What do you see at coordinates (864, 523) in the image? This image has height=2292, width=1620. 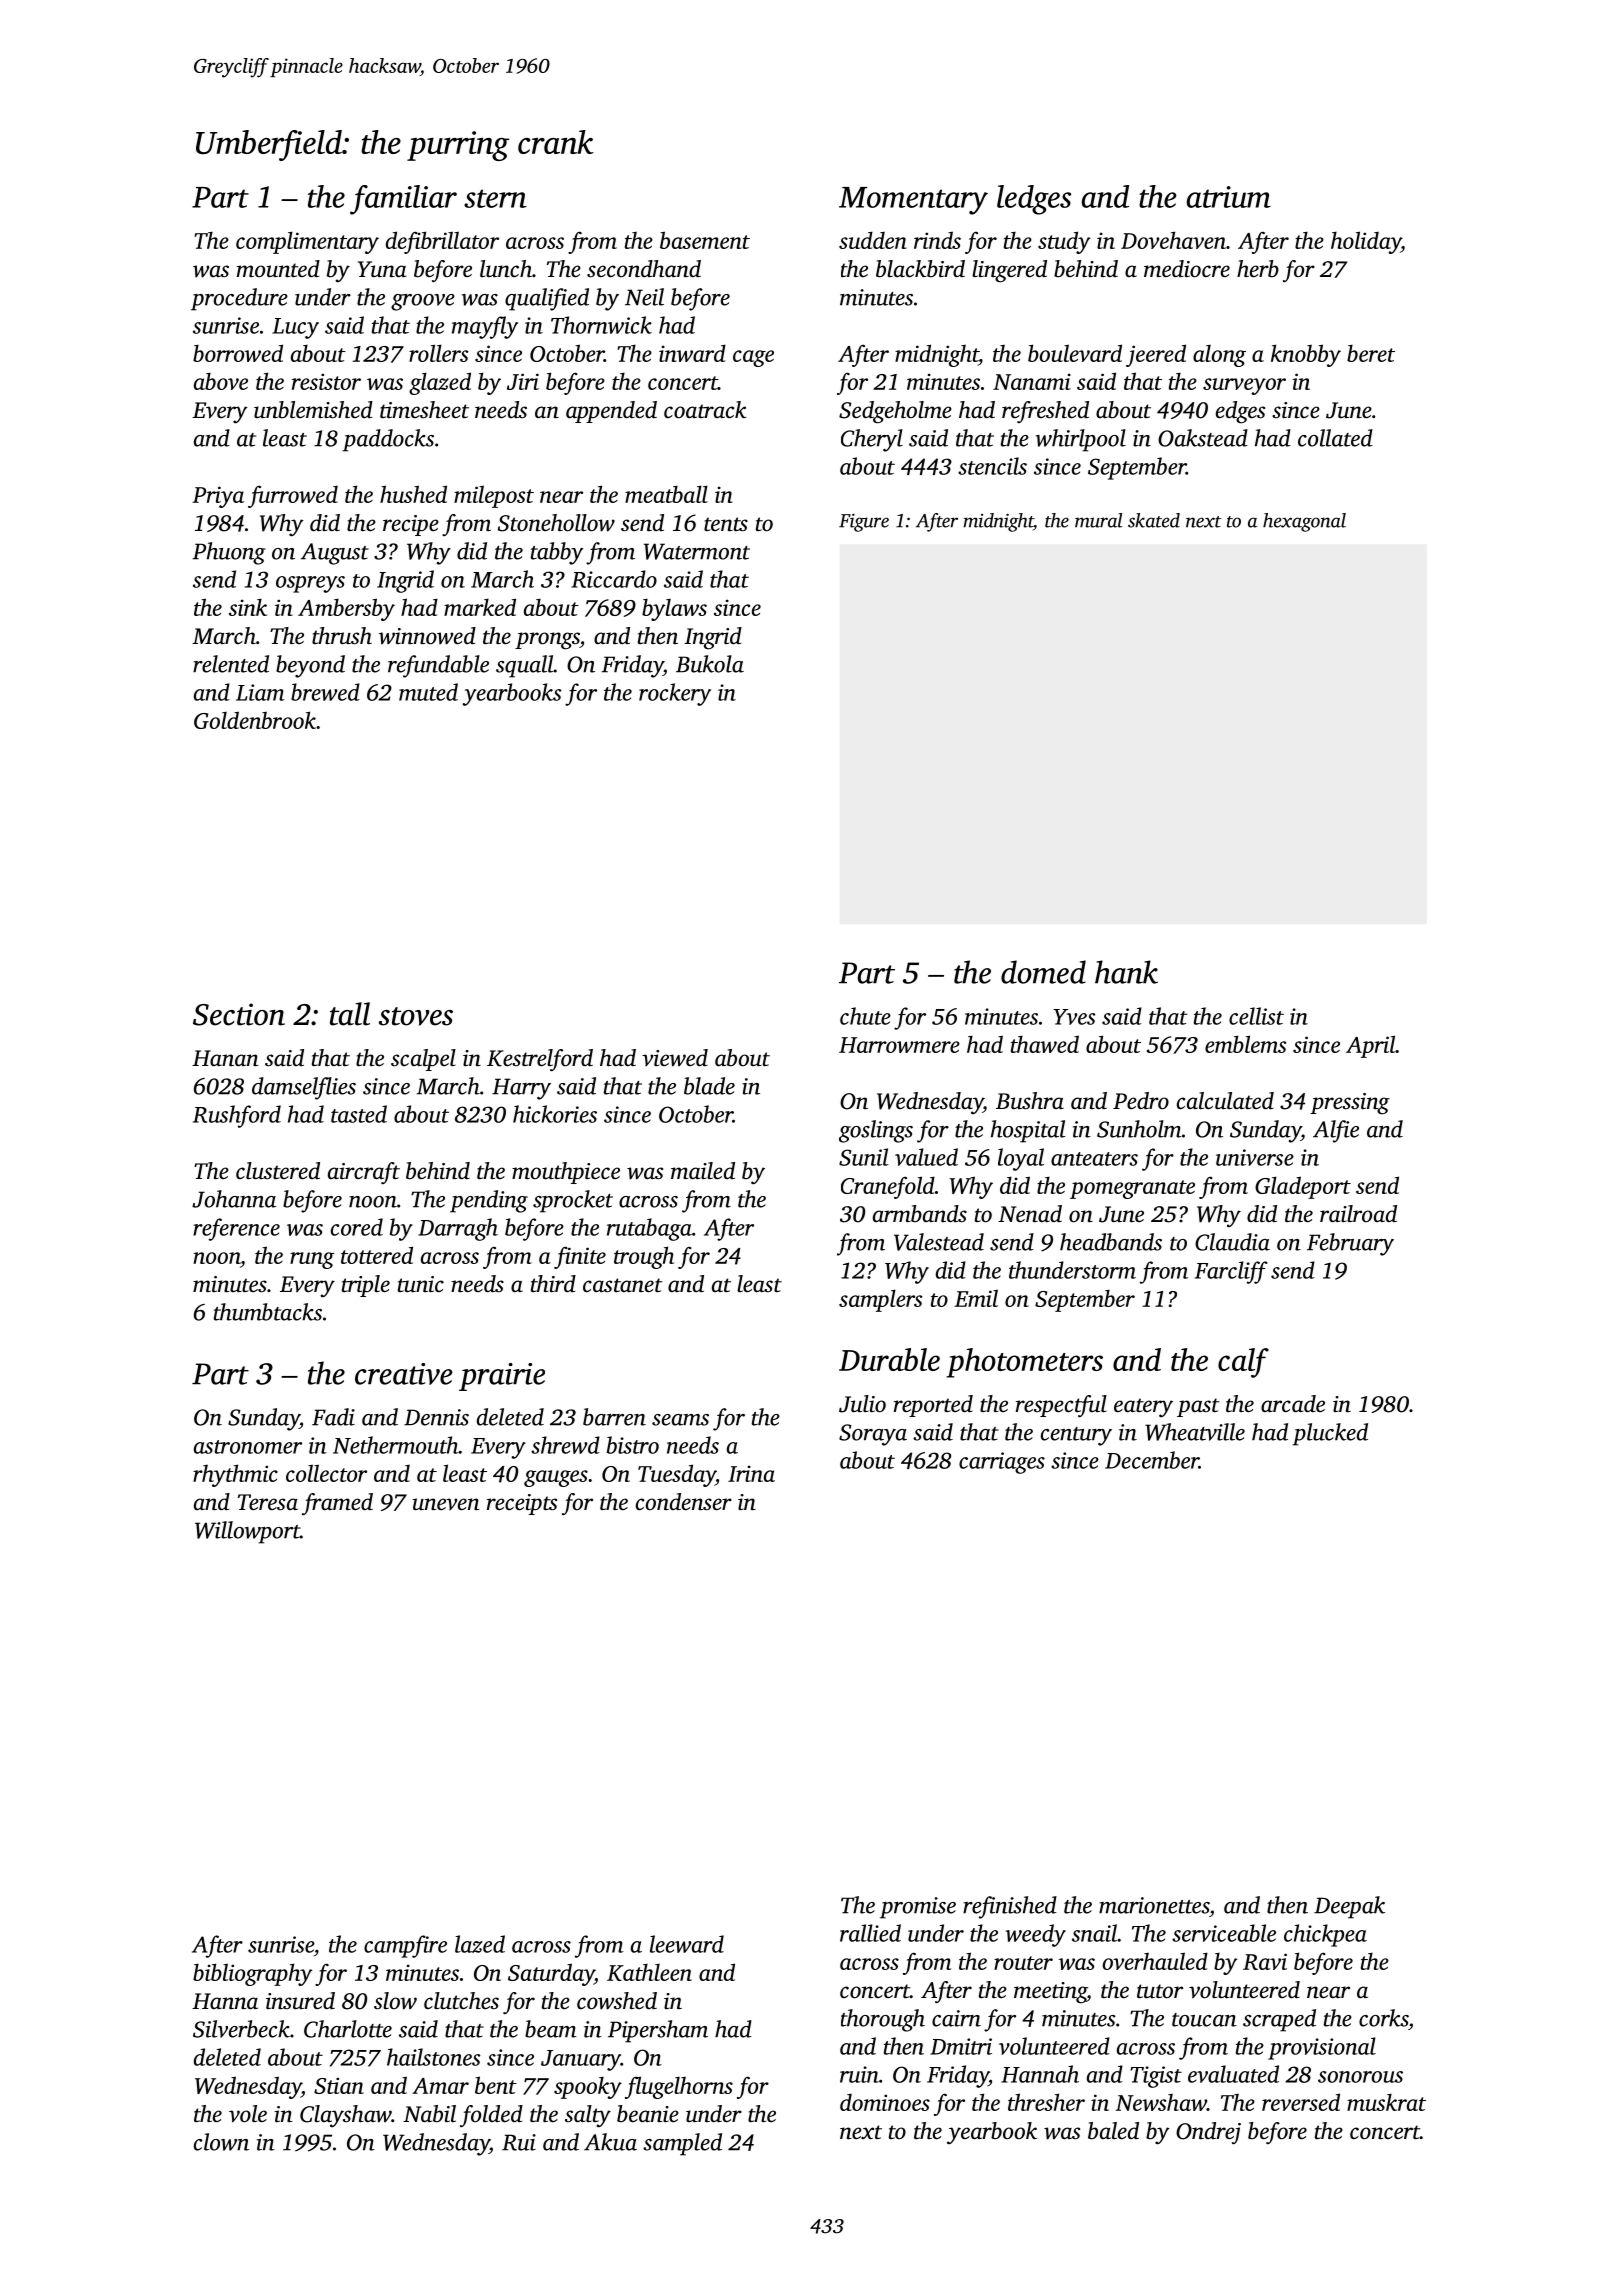 I see `Figure` at bounding box center [864, 523].
